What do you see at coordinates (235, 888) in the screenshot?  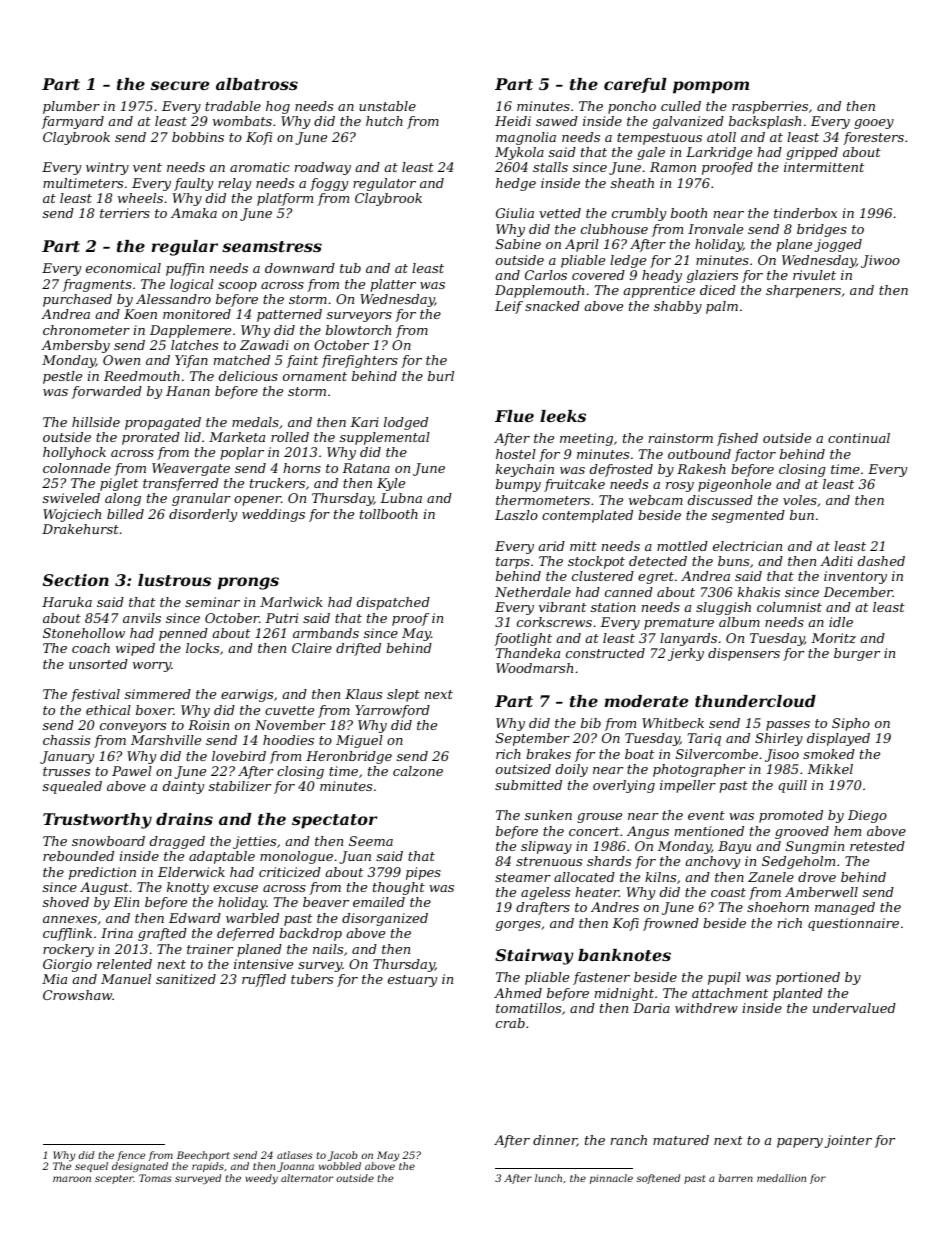 I see `excuse` at bounding box center [235, 888].
